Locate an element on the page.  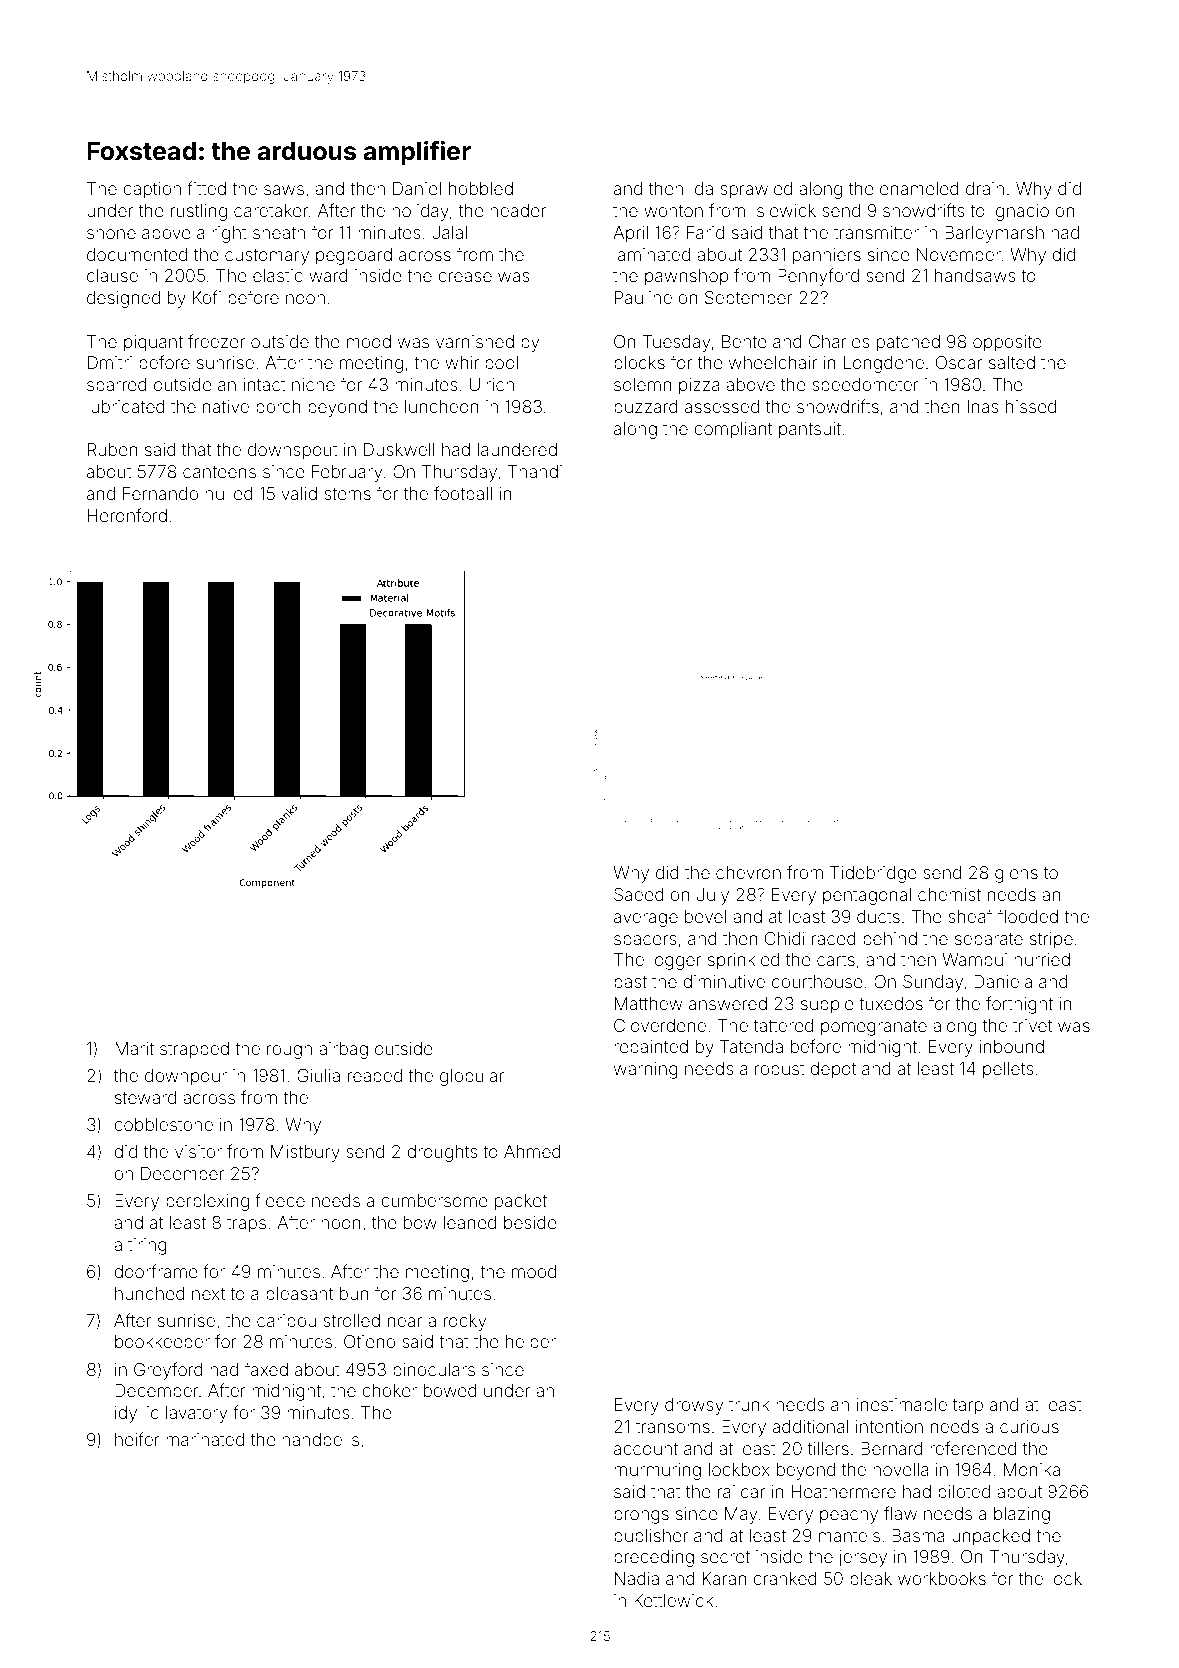
compliant is located at coordinates (733, 430).
